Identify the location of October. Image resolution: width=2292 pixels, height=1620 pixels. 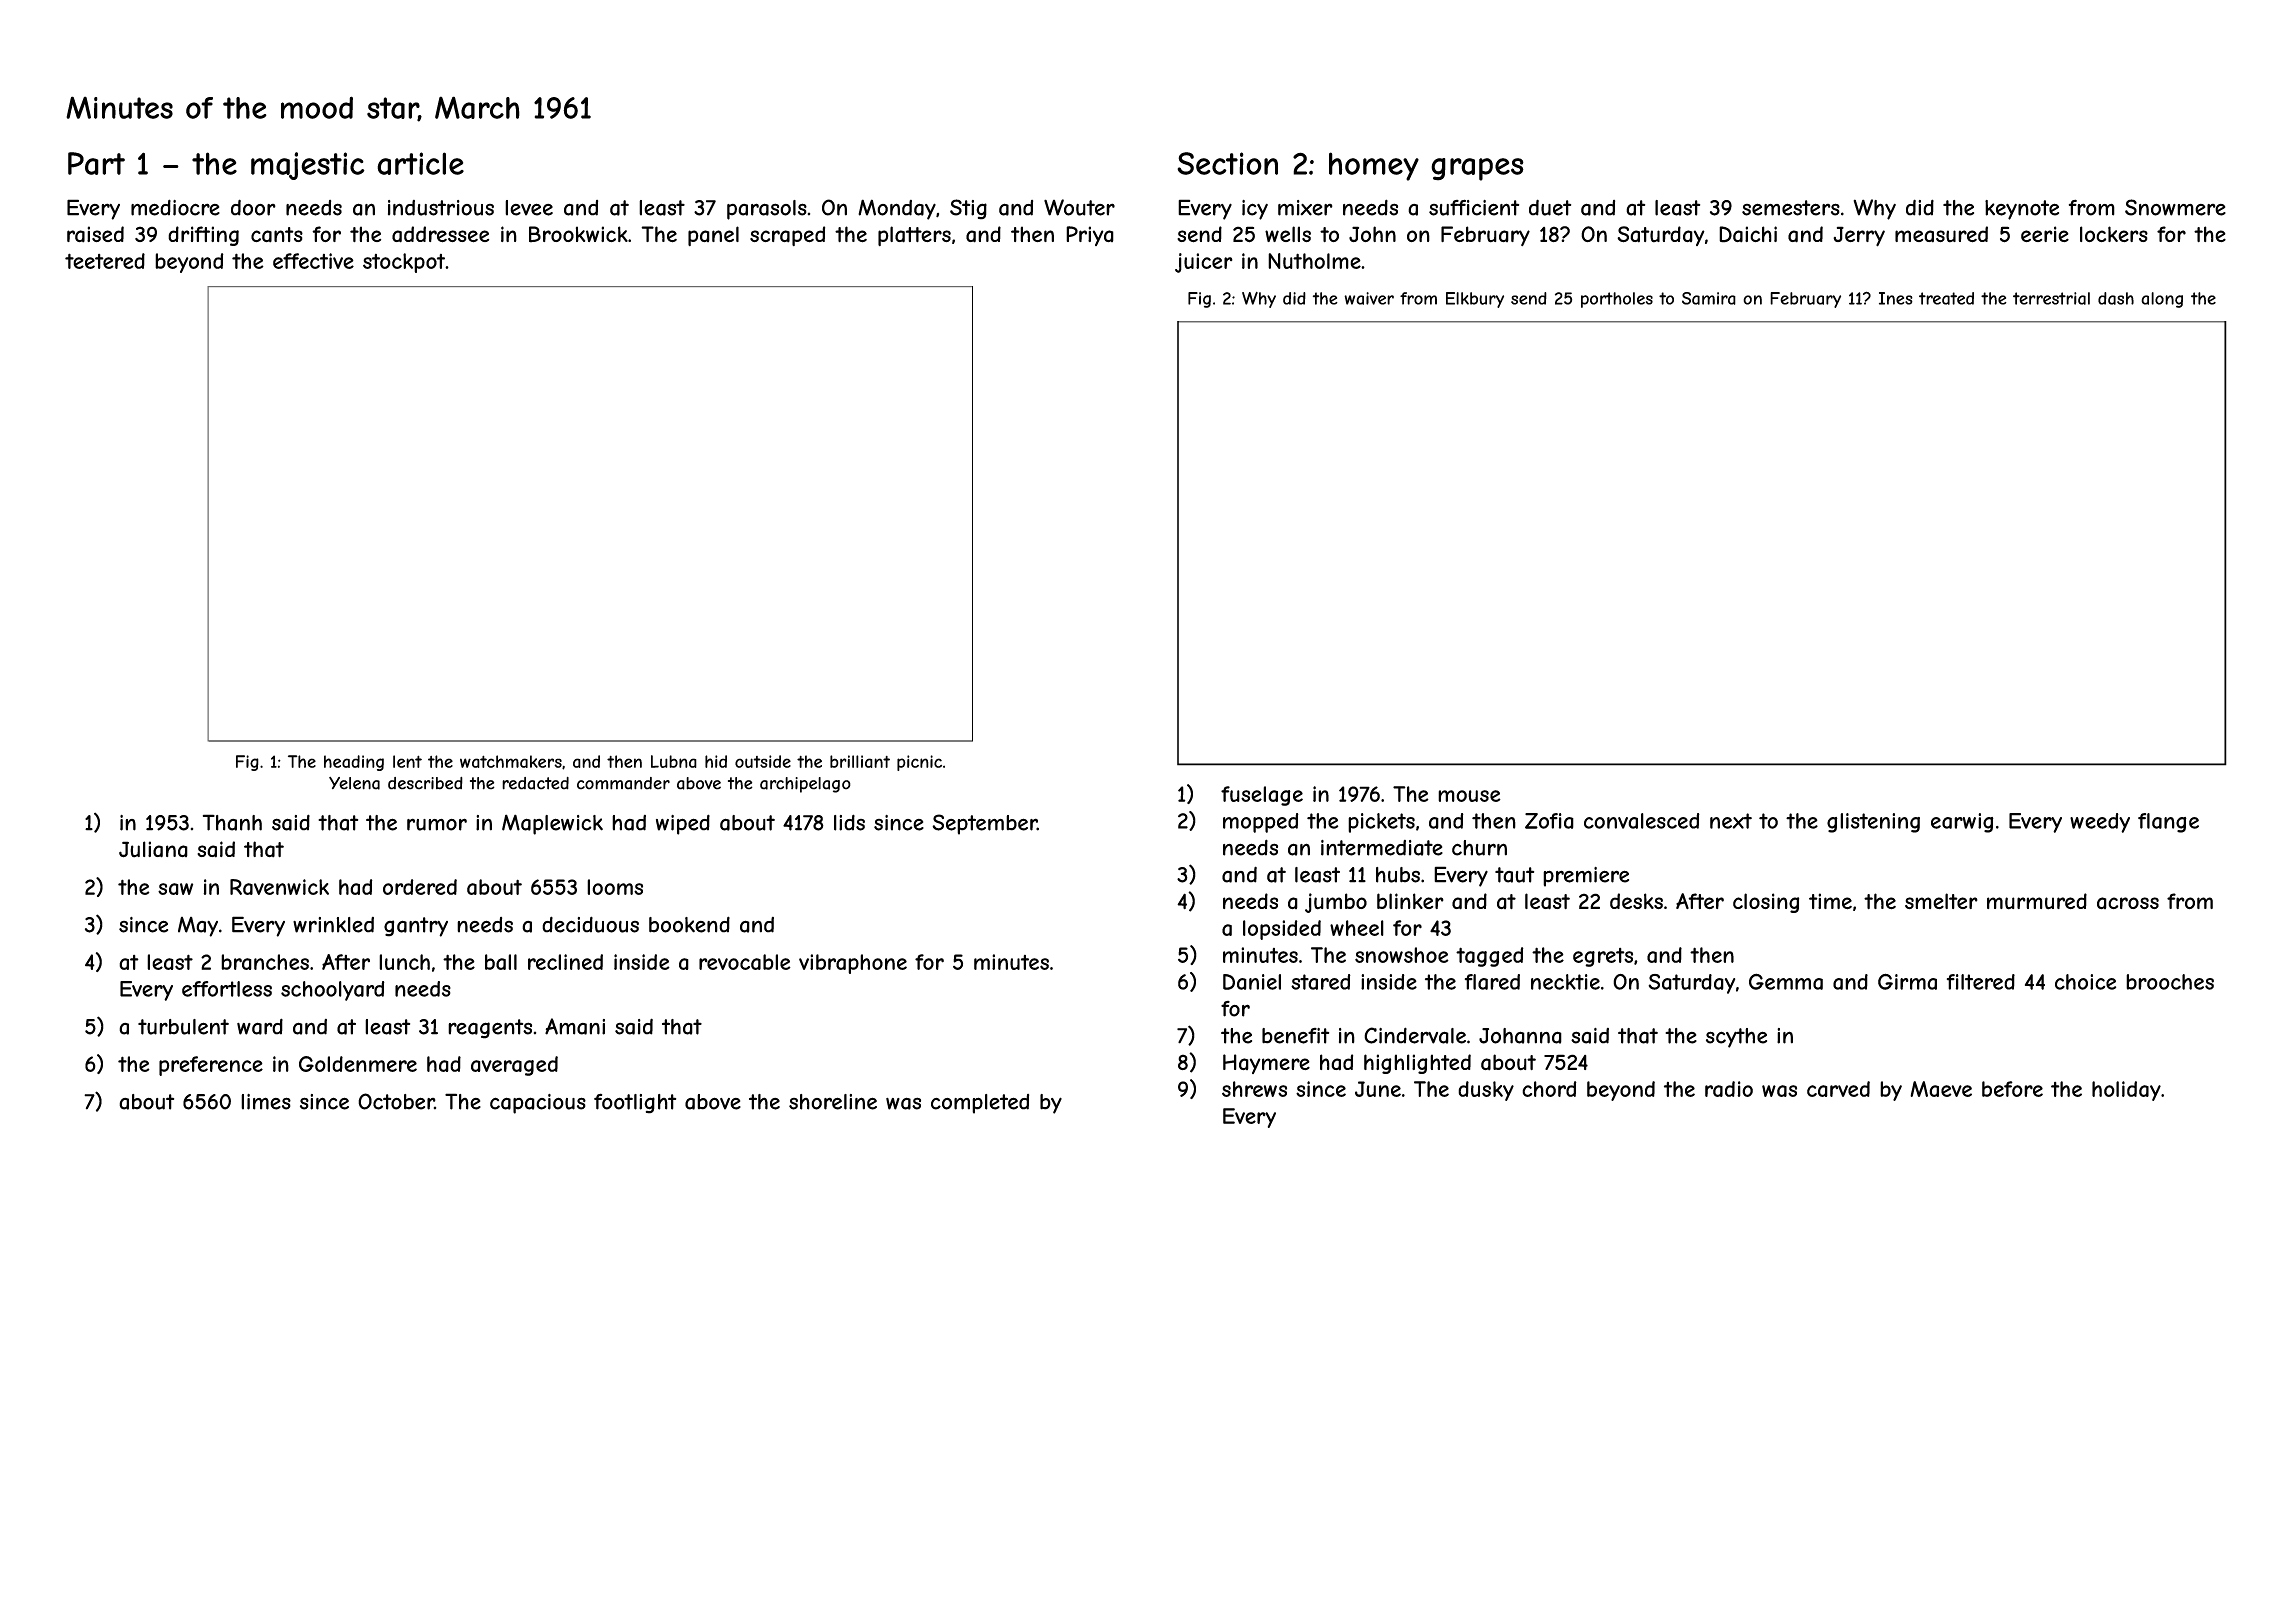
(396, 1101).
